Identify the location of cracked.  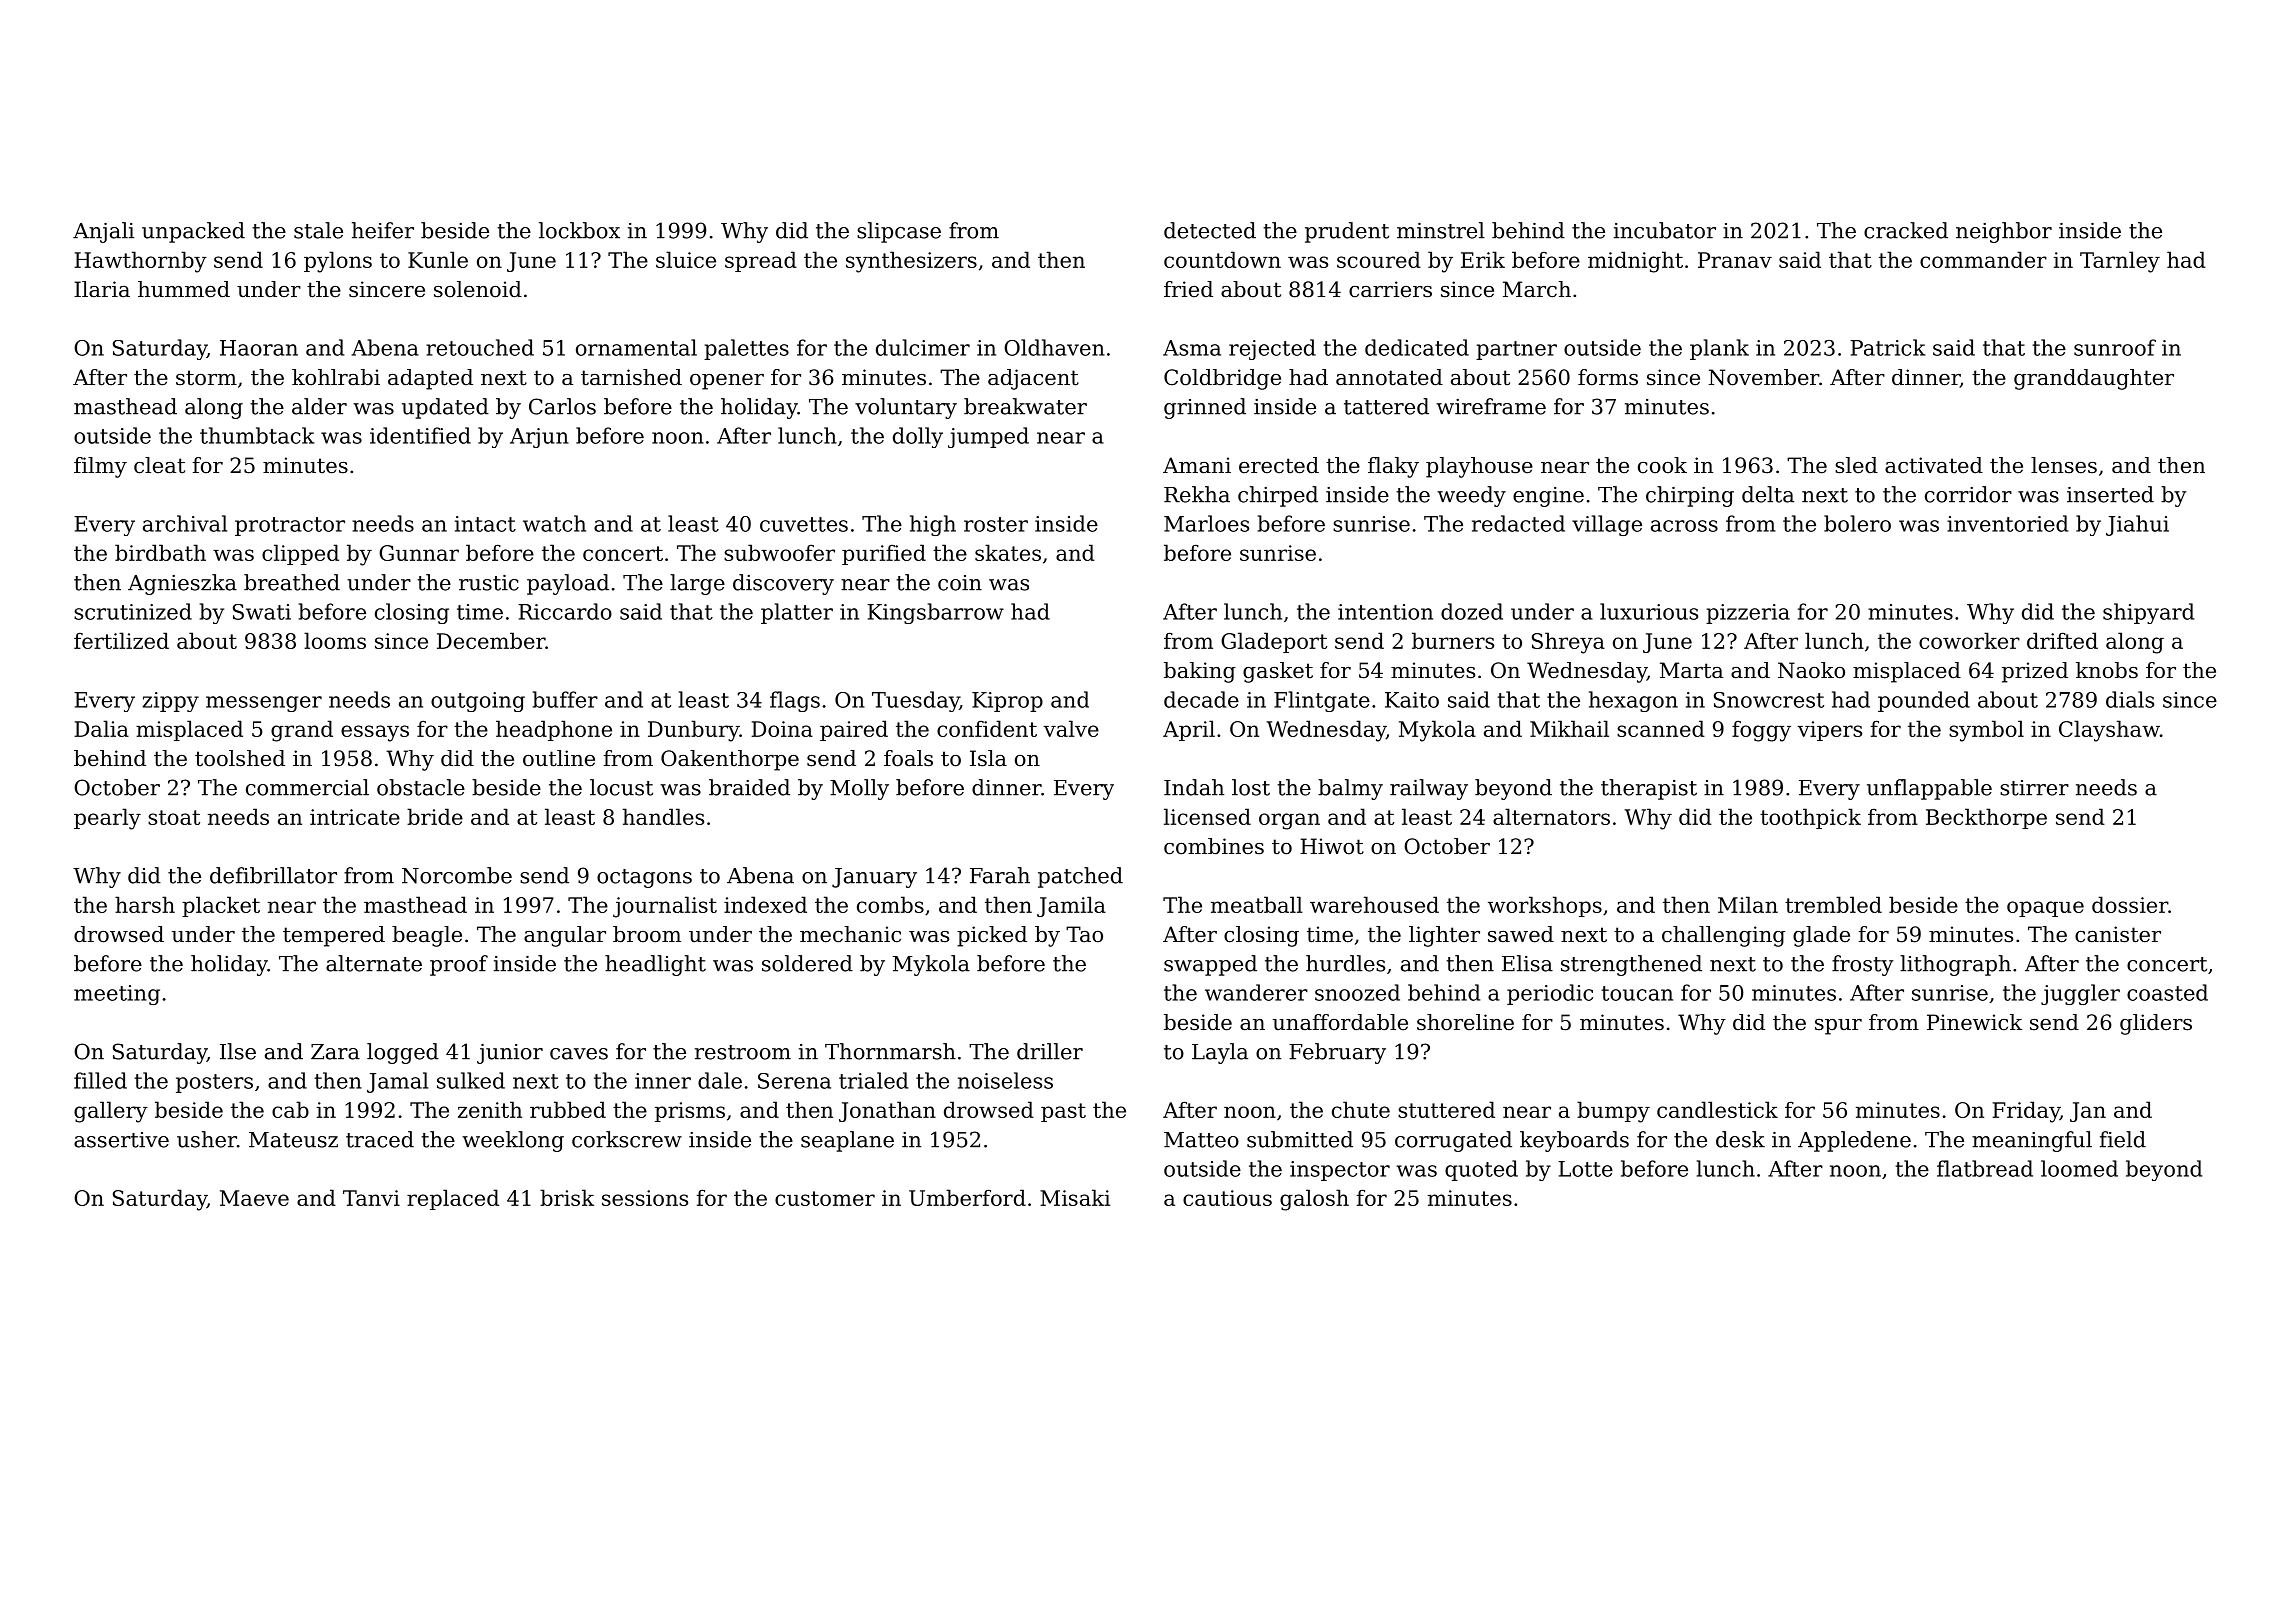
(1906, 230).
